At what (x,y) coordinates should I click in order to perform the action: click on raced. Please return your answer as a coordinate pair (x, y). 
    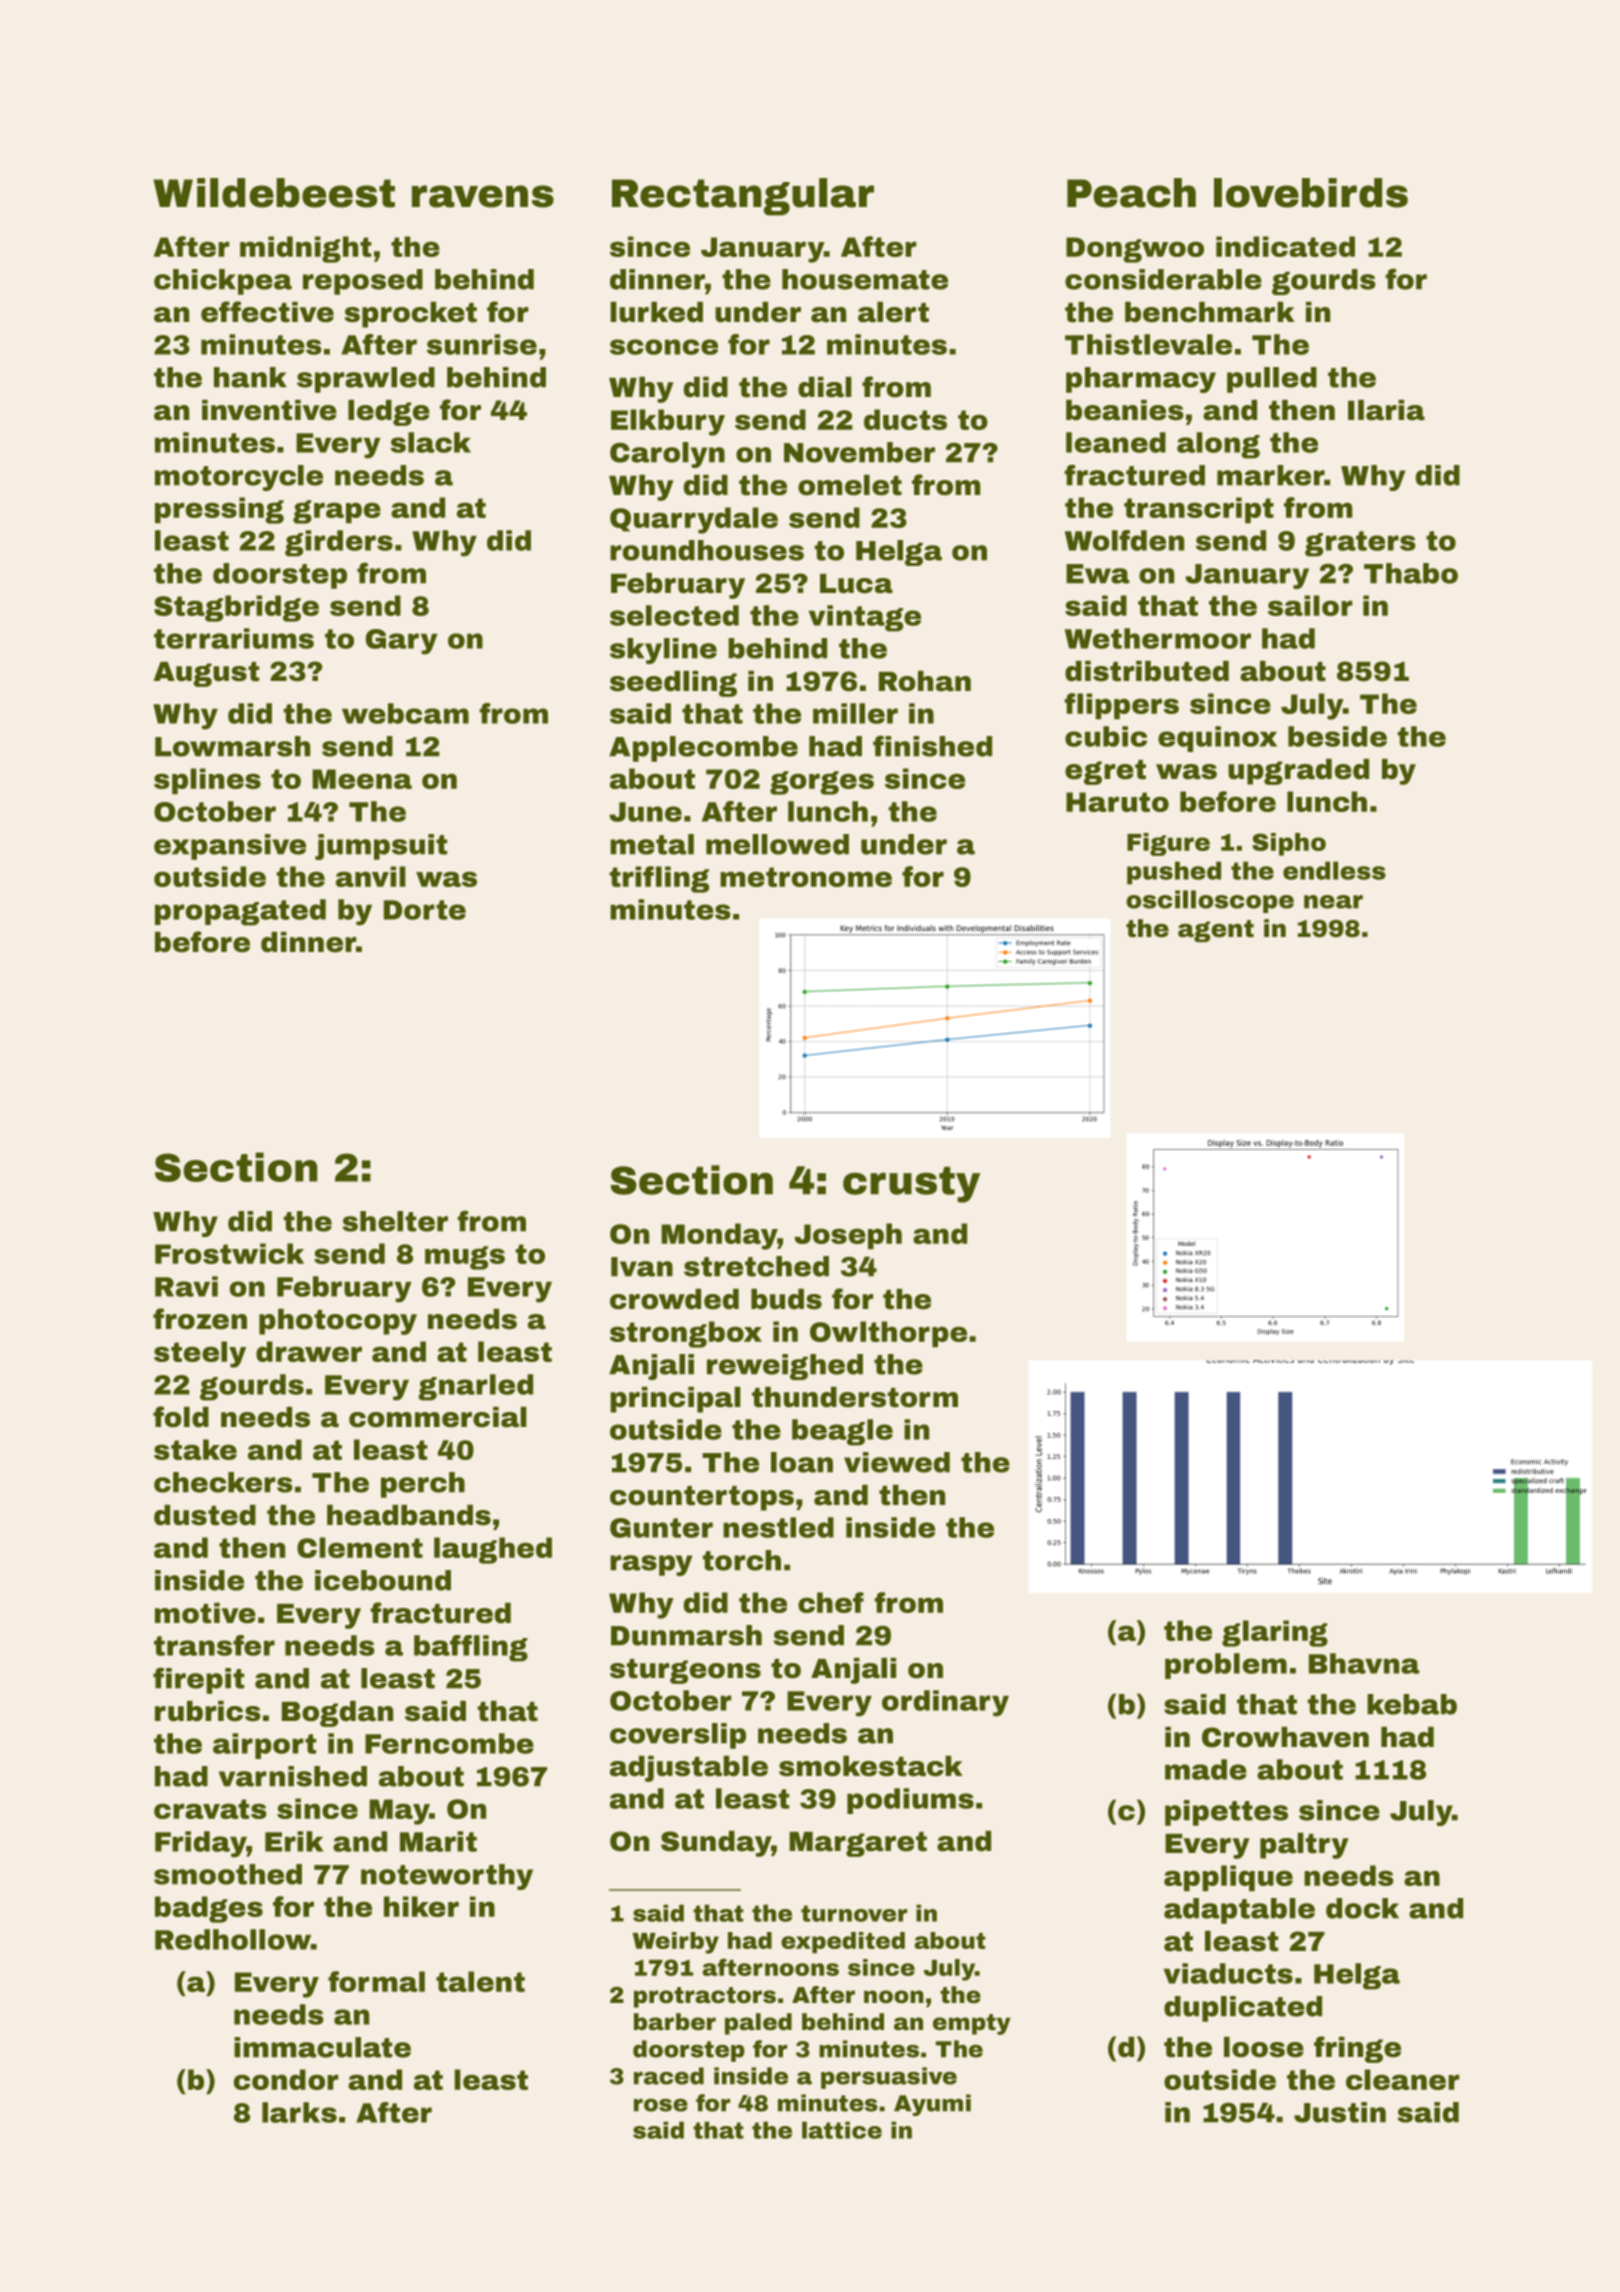
    Looking at the image, I should click on (669, 2076).
